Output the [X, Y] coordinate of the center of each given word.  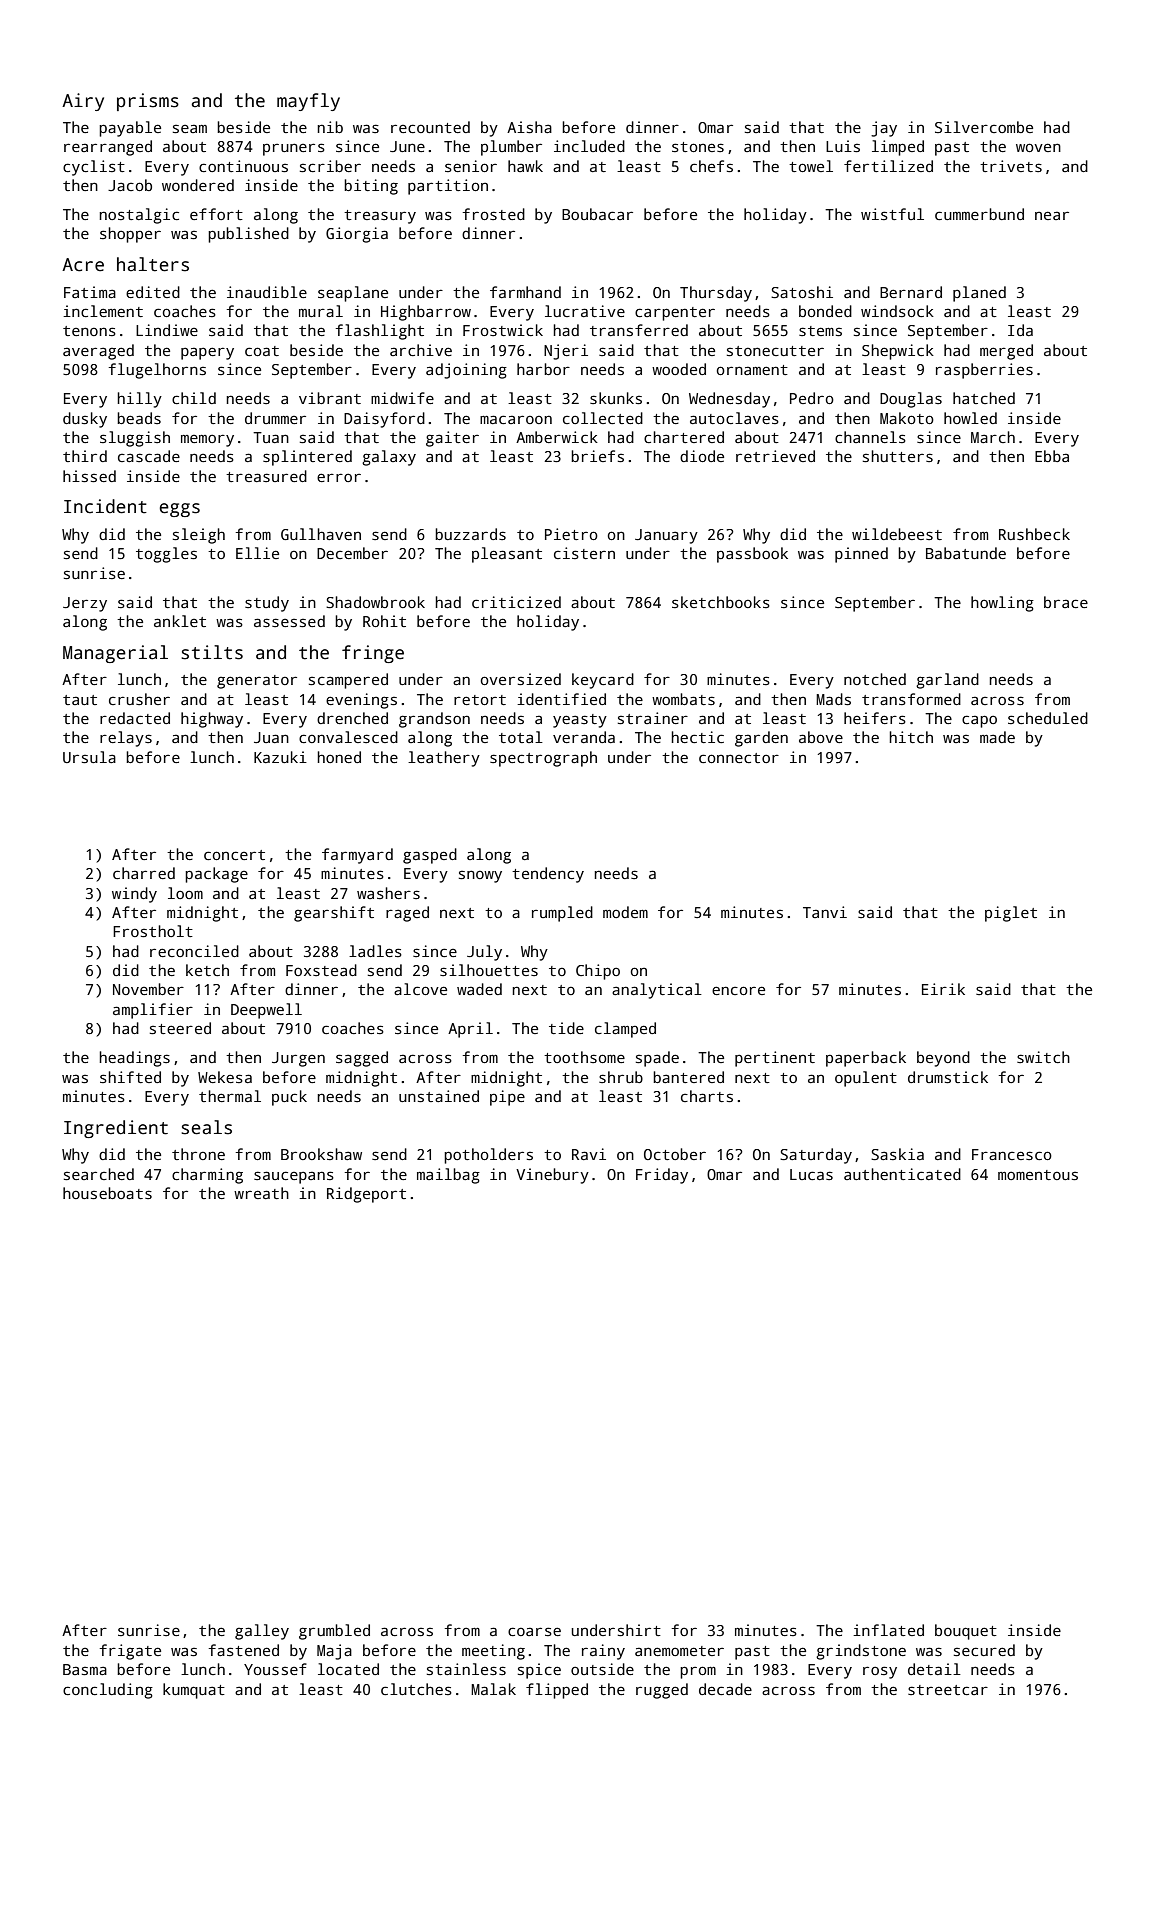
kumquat [194, 1691]
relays [126, 739]
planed [979, 294]
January [666, 536]
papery [207, 353]
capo [979, 721]
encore [738, 990]
